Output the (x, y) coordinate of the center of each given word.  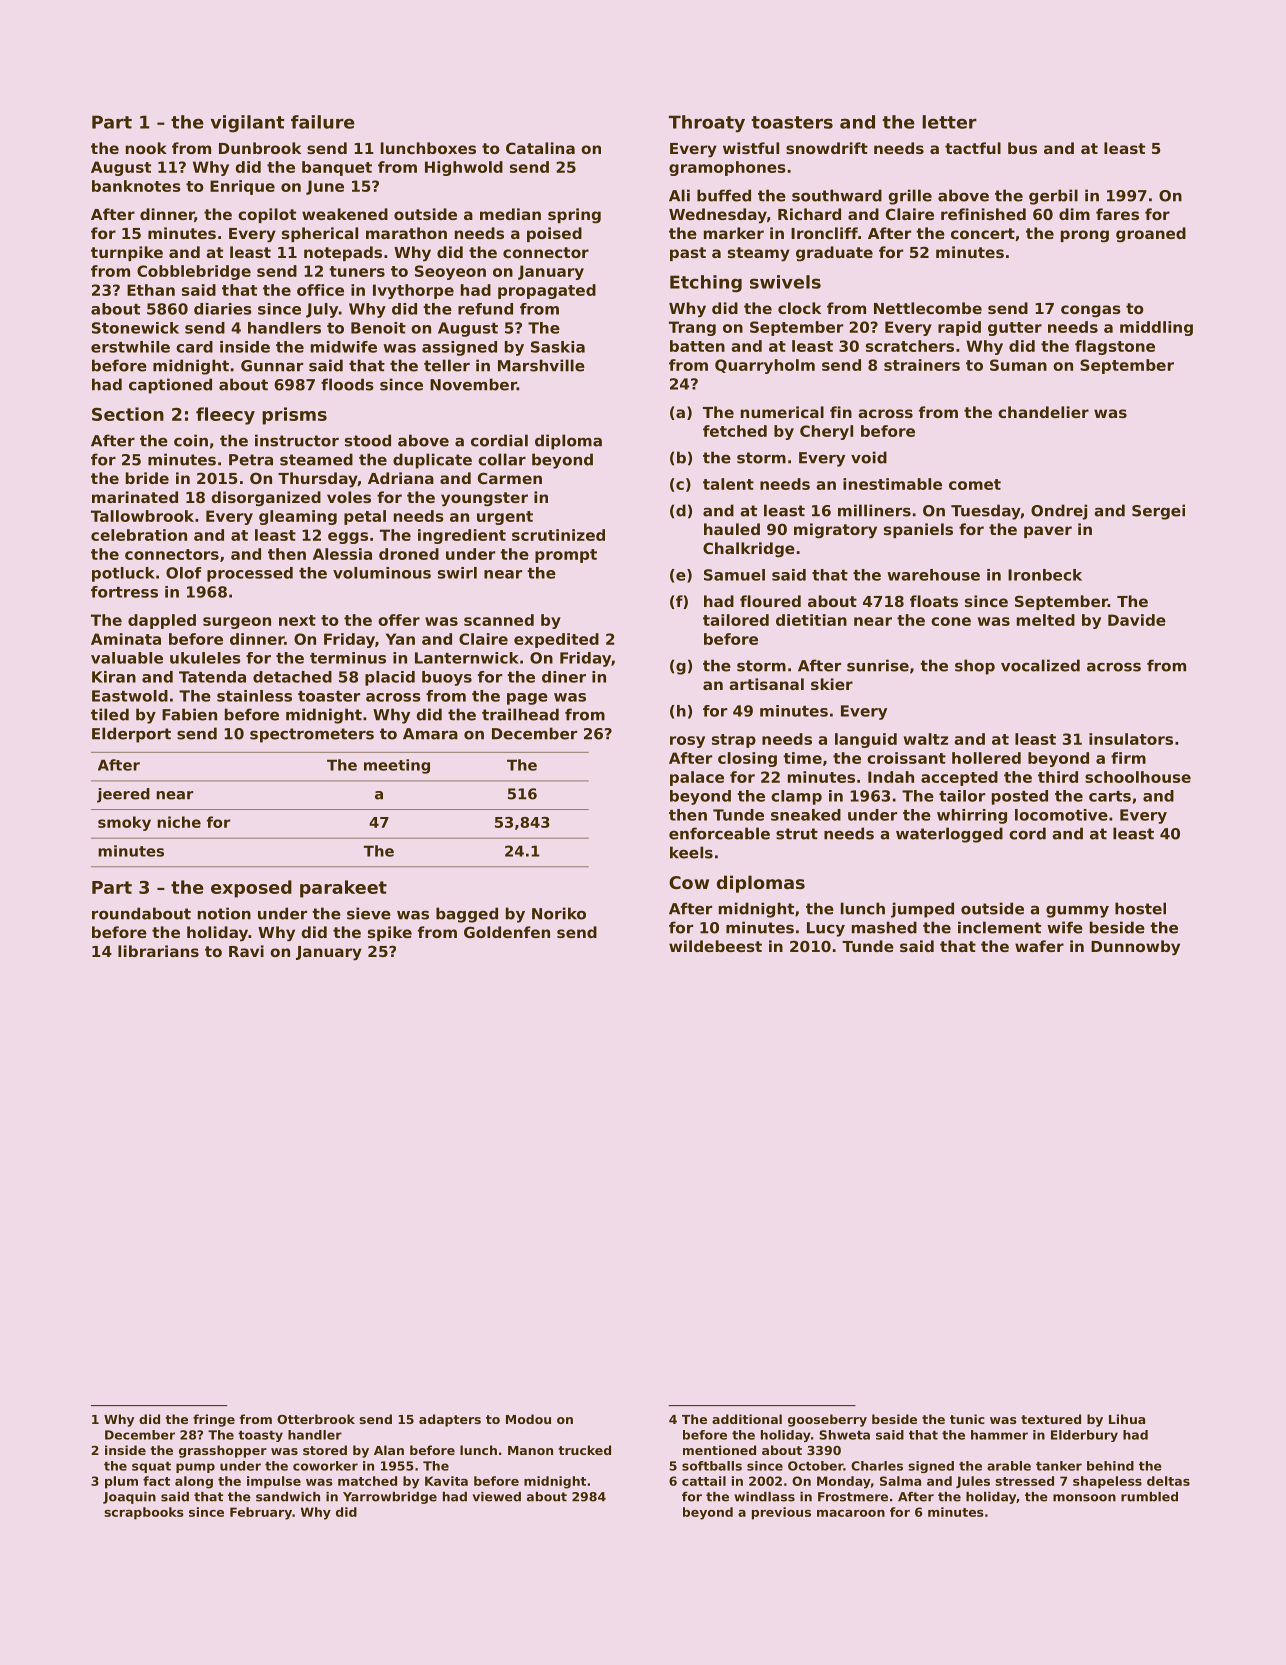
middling (1156, 328)
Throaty (707, 124)
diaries (223, 309)
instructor (297, 440)
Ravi (246, 951)
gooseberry (827, 1420)
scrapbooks (144, 1513)
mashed (884, 927)
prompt (566, 556)
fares (1117, 214)
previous (781, 1513)
